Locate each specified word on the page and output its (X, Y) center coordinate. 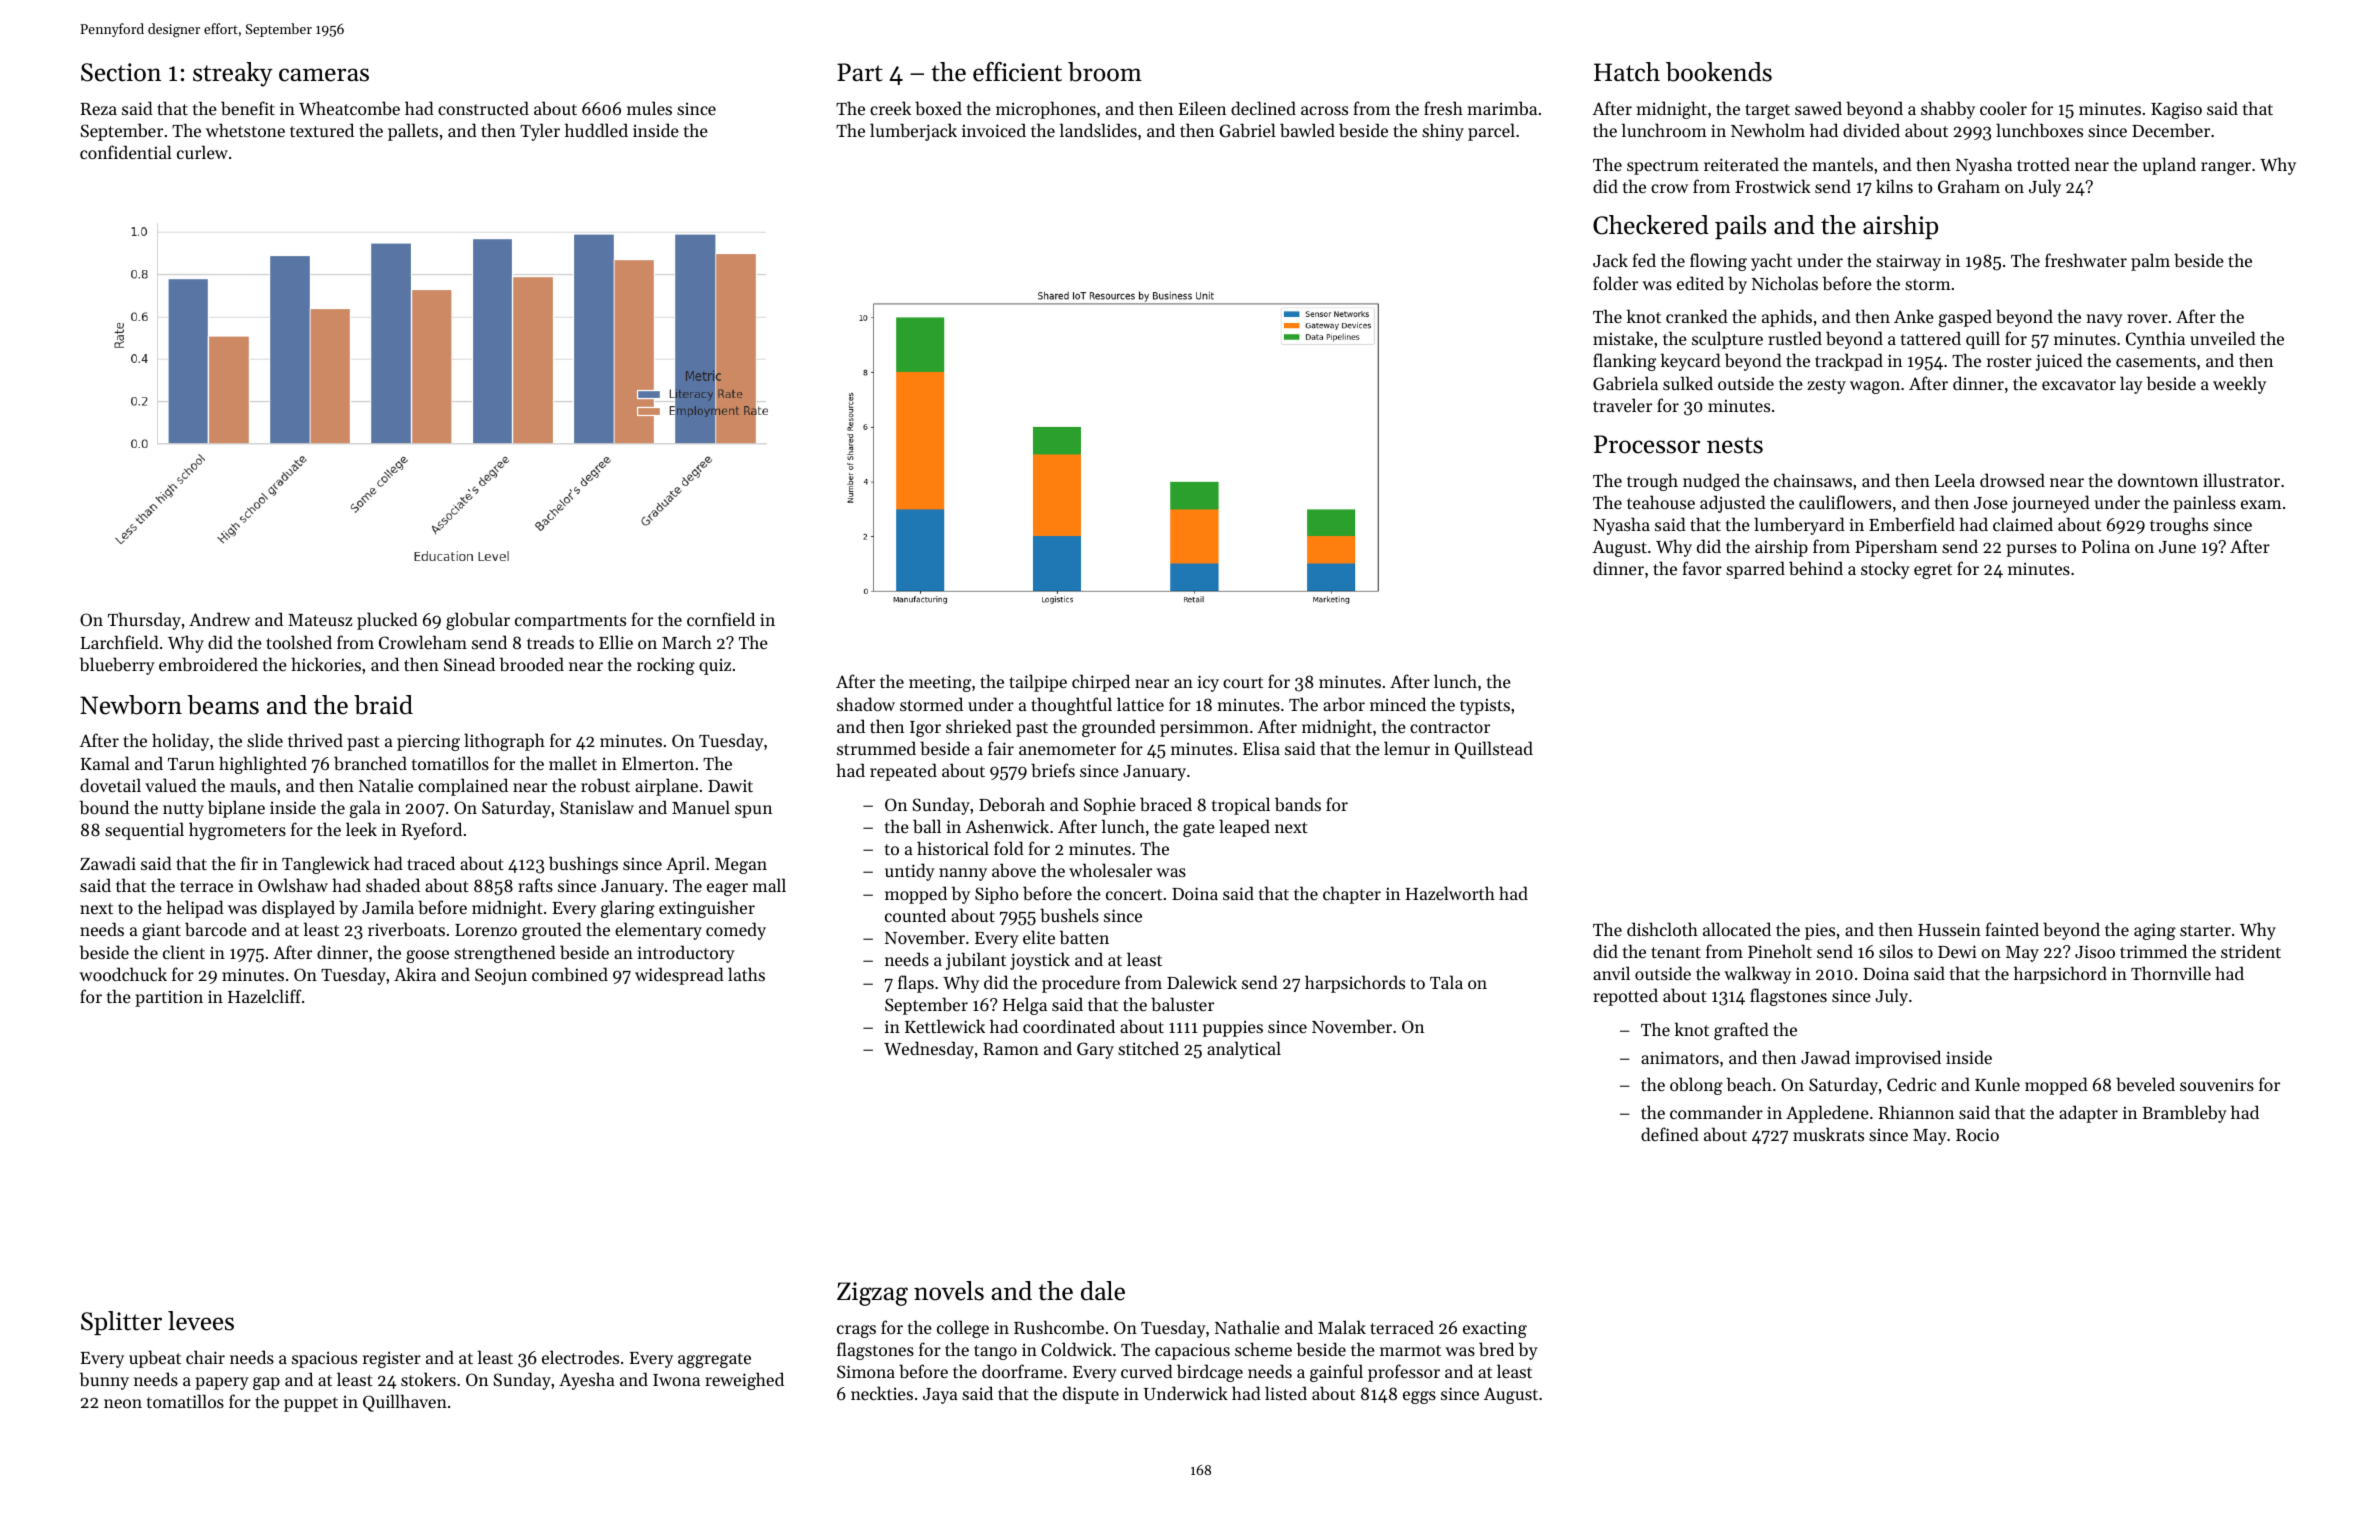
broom (1105, 72)
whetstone (245, 130)
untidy (910, 872)
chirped (1101, 683)
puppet (311, 1404)
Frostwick (1773, 186)
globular (478, 621)
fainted (2012, 929)
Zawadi (108, 863)
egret (1933, 571)
